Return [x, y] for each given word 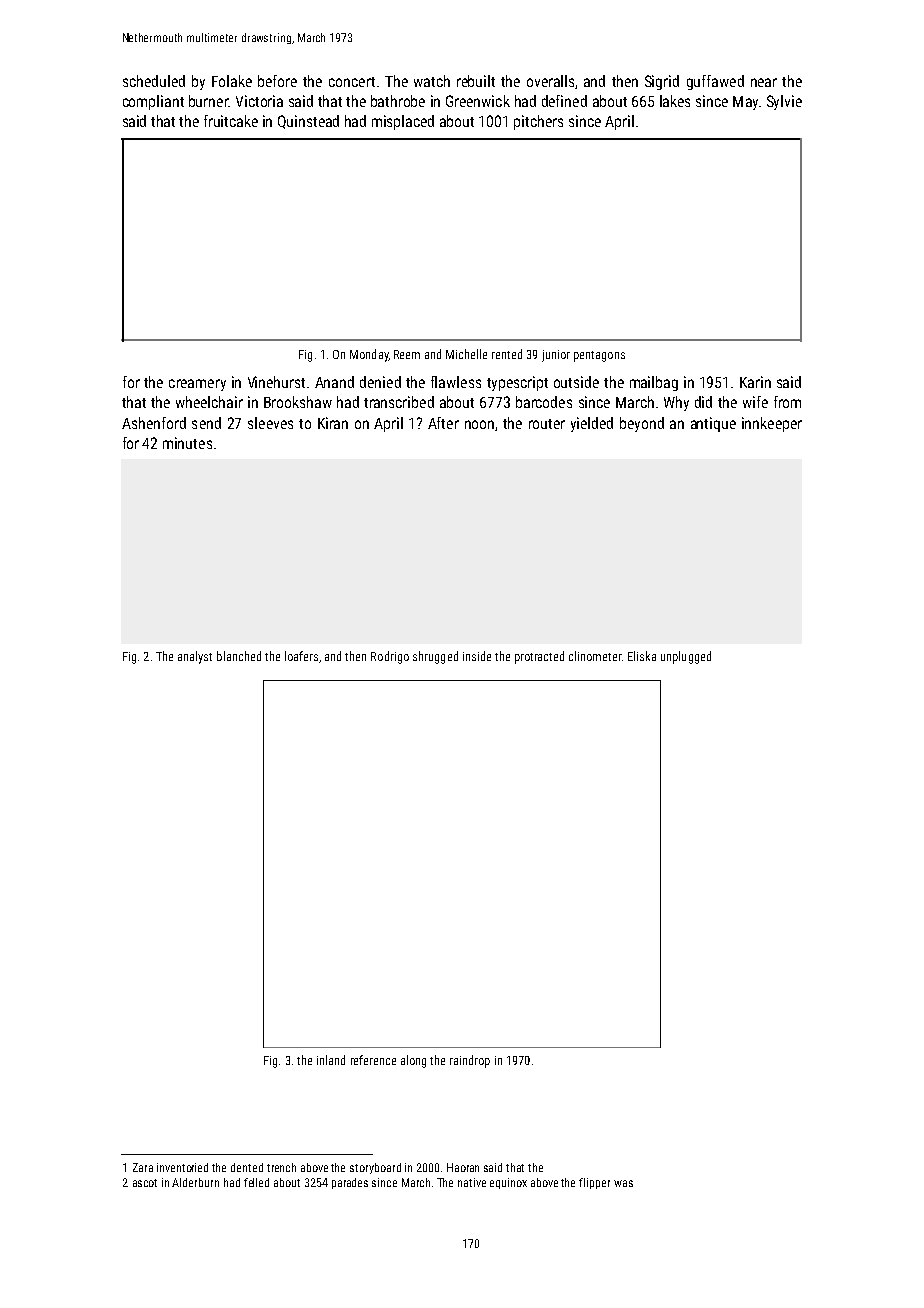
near [764, 82]
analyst [195, 657]
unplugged [686, 657]
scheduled [154, 81]
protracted [539, 657]
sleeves [270, 423]
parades [350, 1183]
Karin [755, 382]
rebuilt [476, 81]
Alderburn [195, 1182]
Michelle [466, 354]
